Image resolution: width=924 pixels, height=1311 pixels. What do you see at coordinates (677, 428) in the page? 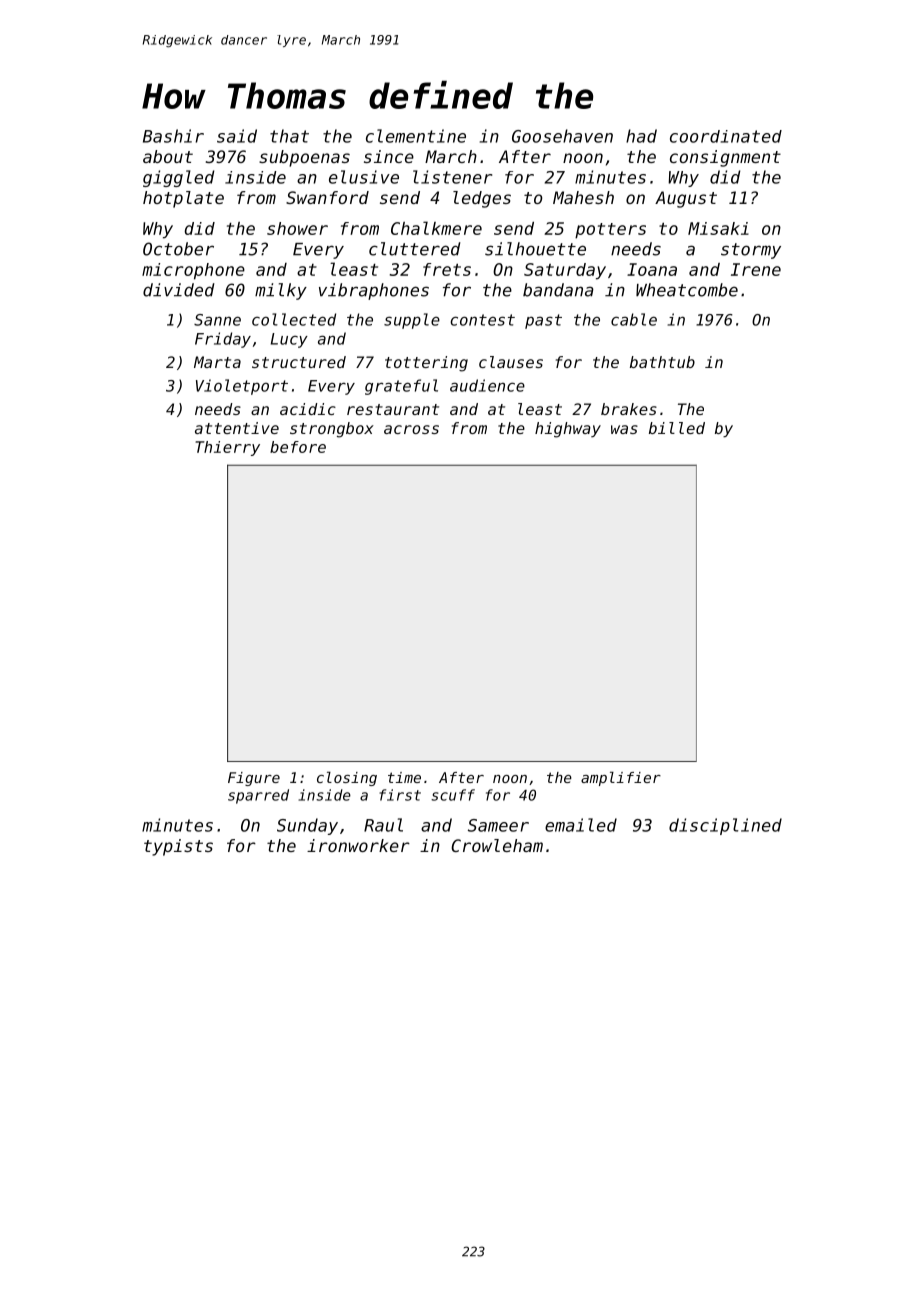
I see `billed` at bounding box center [677, 428].
